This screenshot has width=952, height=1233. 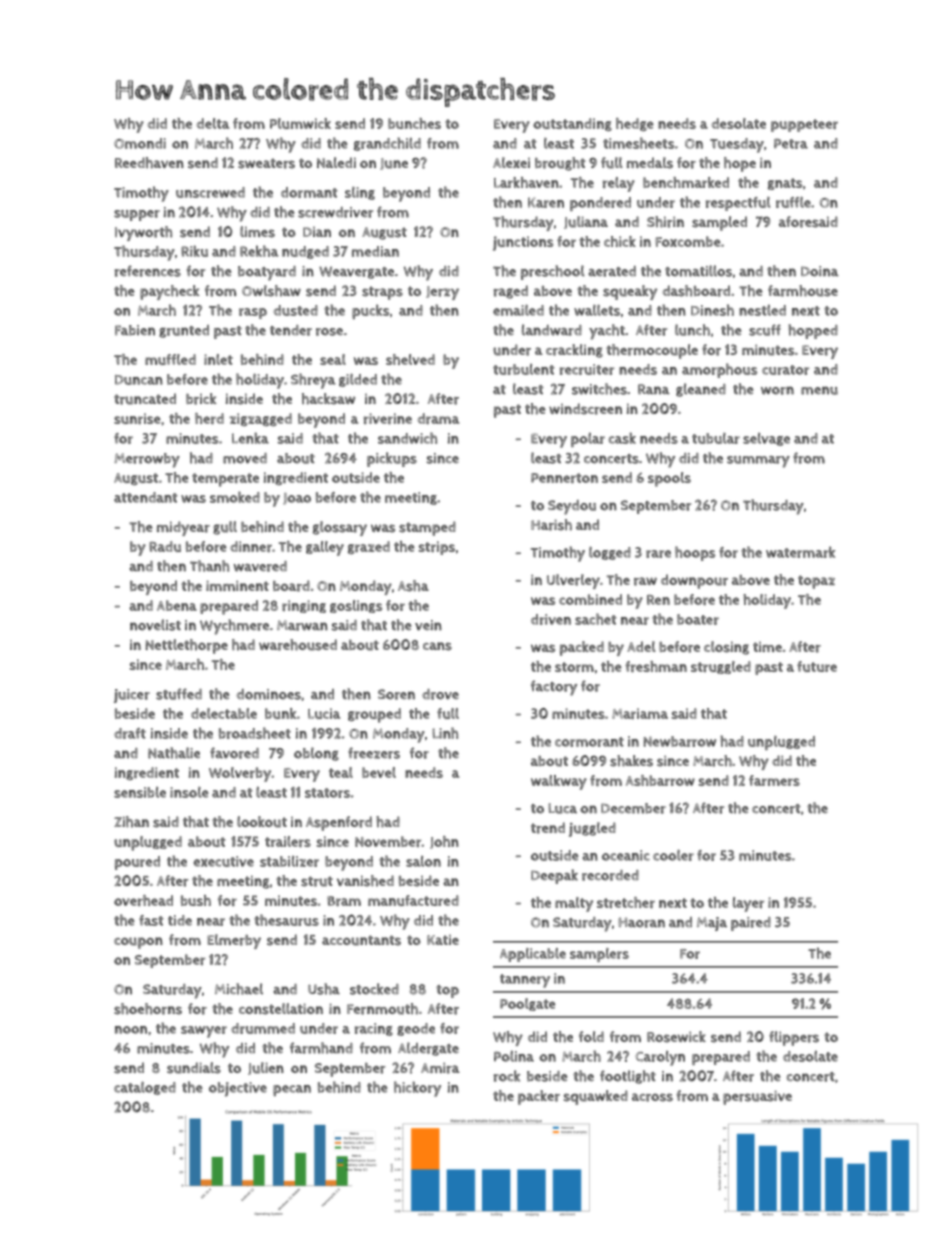 I want to click on Maja, so click(x=712, y=924).
